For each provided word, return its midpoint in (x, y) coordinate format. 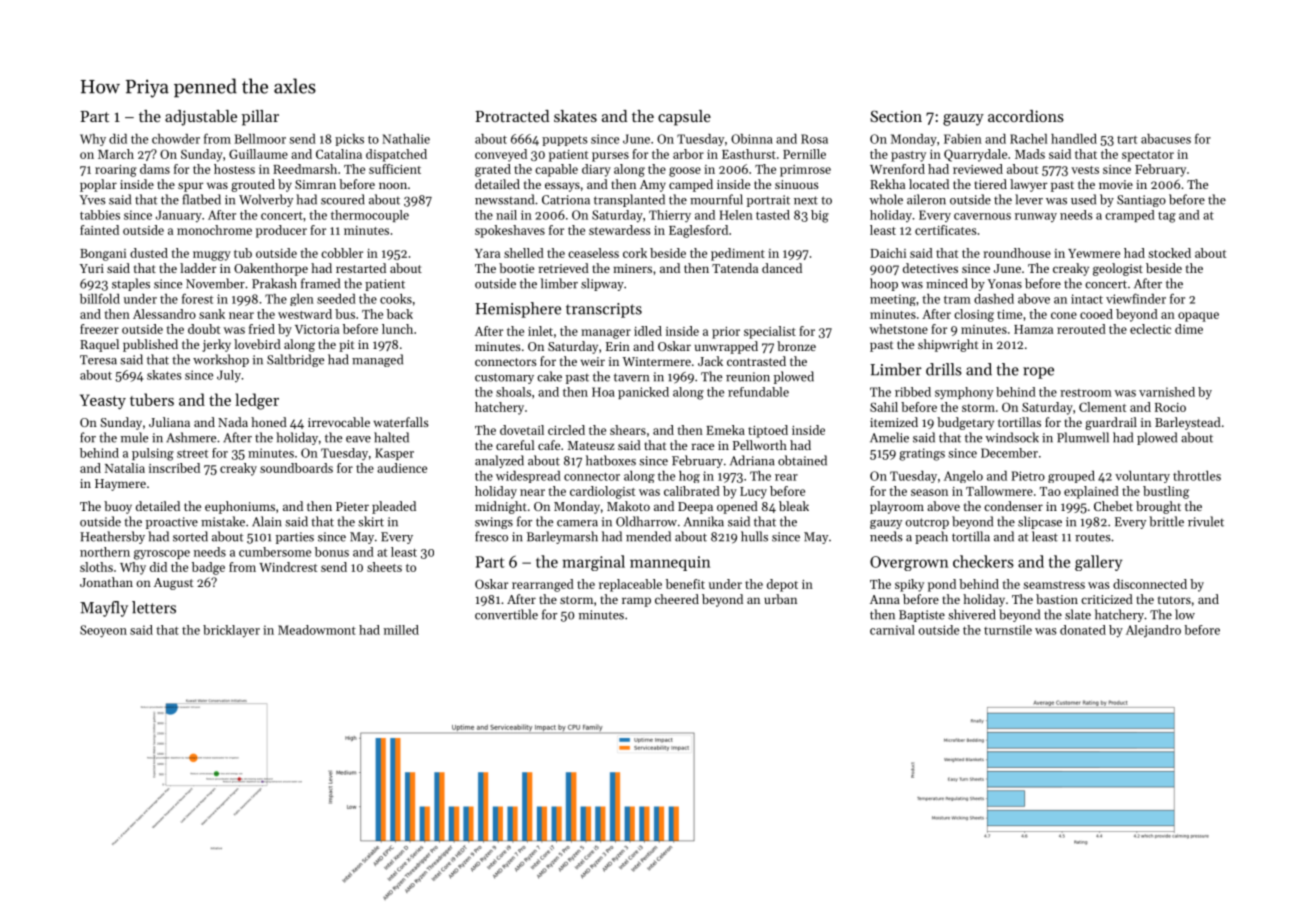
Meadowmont (317, 630)
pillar (260, 118)
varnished (1167, 392)
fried (262, 329)
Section (896, 116)
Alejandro (1153, 631)
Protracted (512, 116)
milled (401, 630)
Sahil (884, 407)
